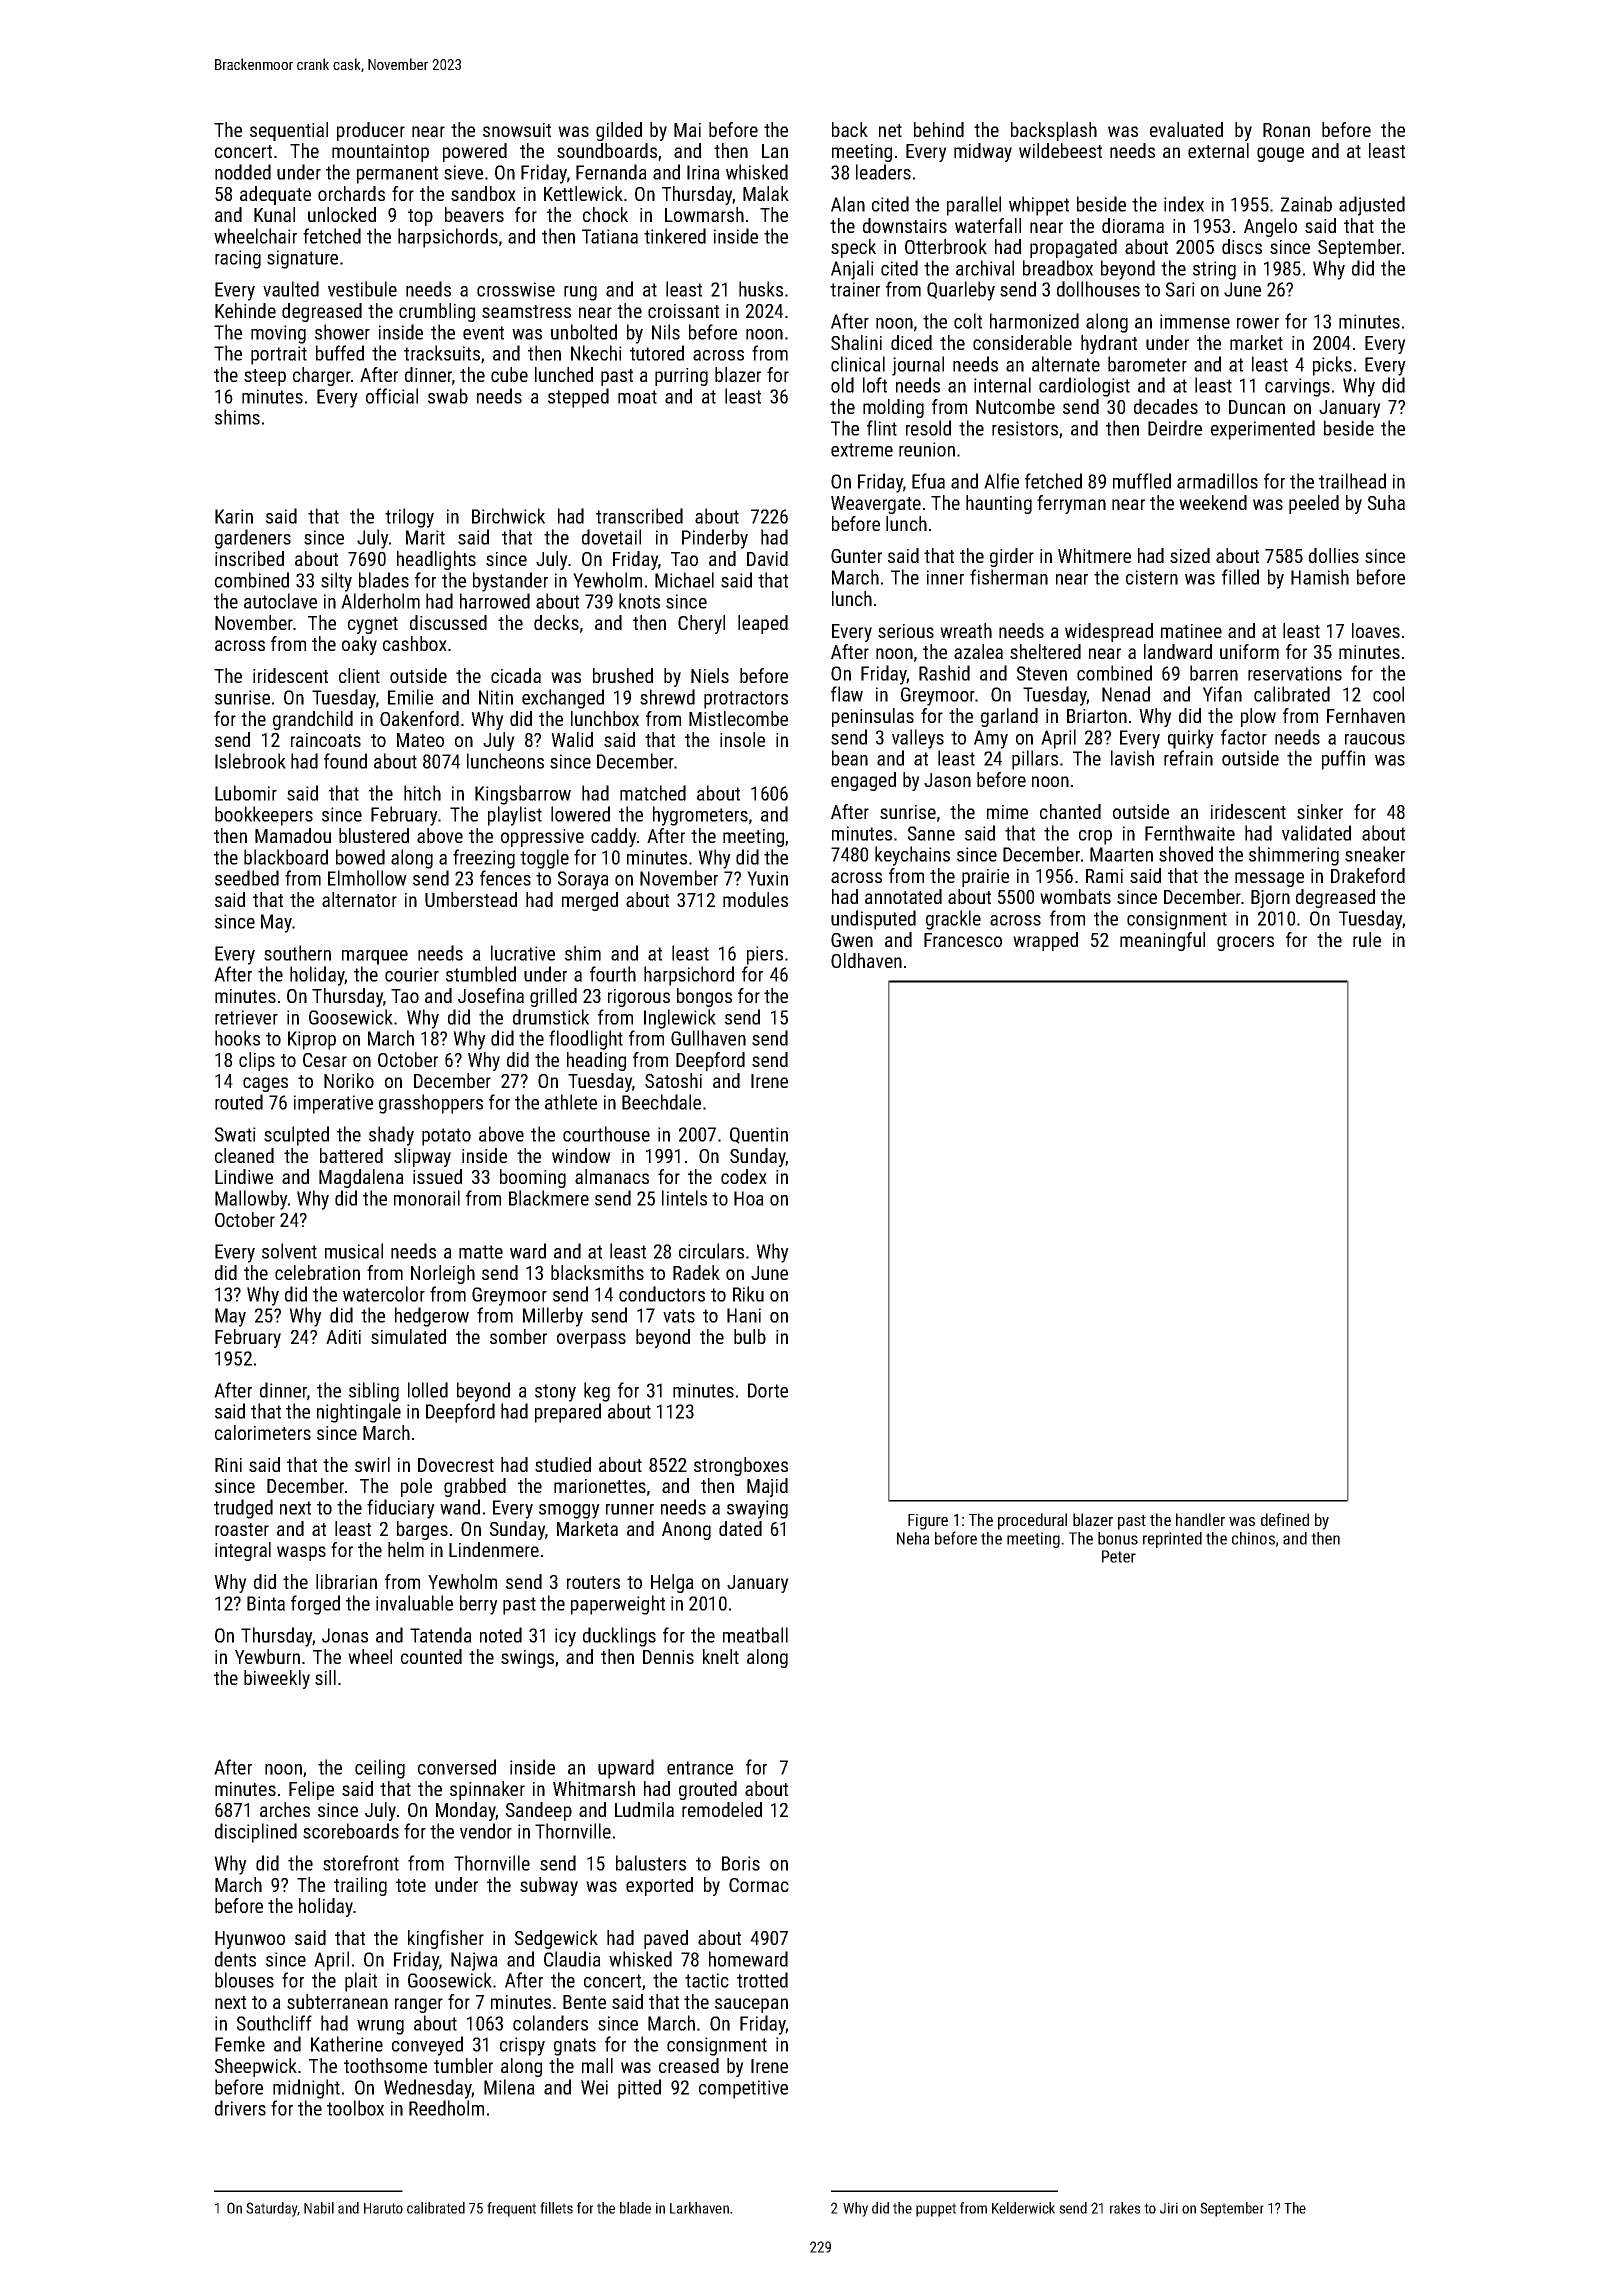 This page has height=2292, width=1620. Describe the element at coordinates (1186, 129) in the page. I see `evaluated` at that location.
